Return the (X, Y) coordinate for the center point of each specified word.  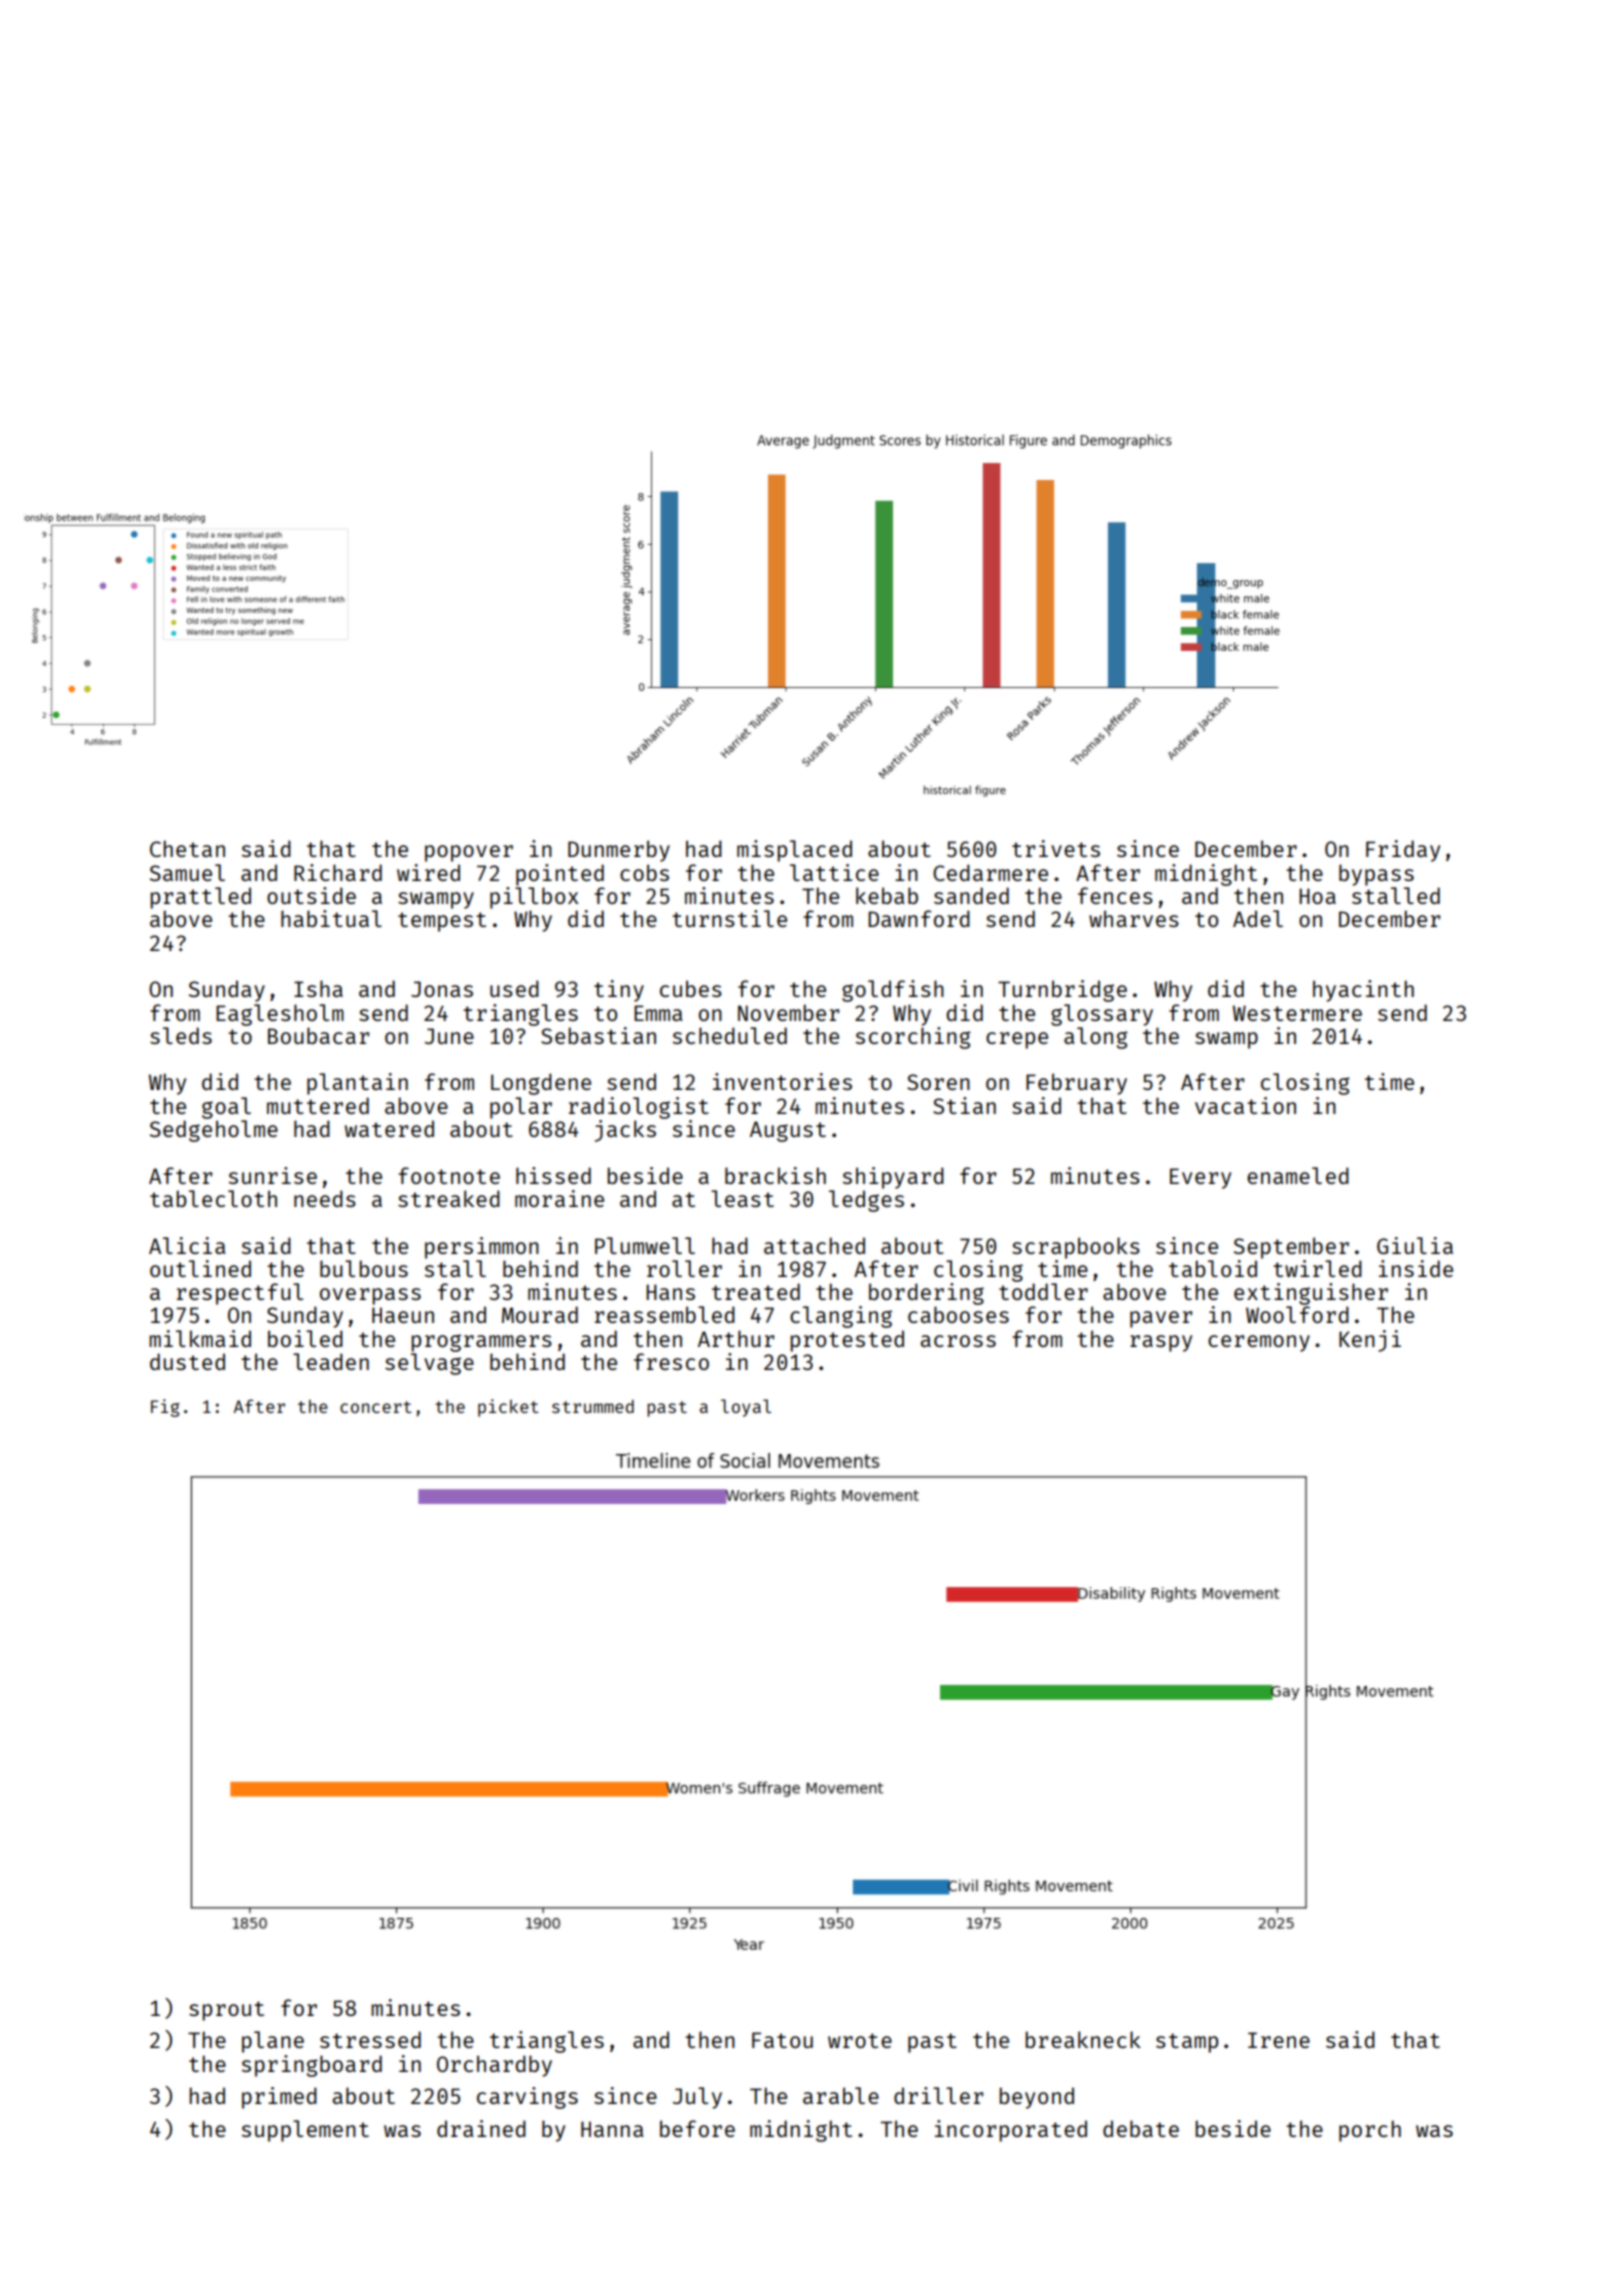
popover (469, 853)
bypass (1376, 875)
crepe (1017, 1040)
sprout (226, 2011)
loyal (746, 1408)
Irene (1279, 2040)
